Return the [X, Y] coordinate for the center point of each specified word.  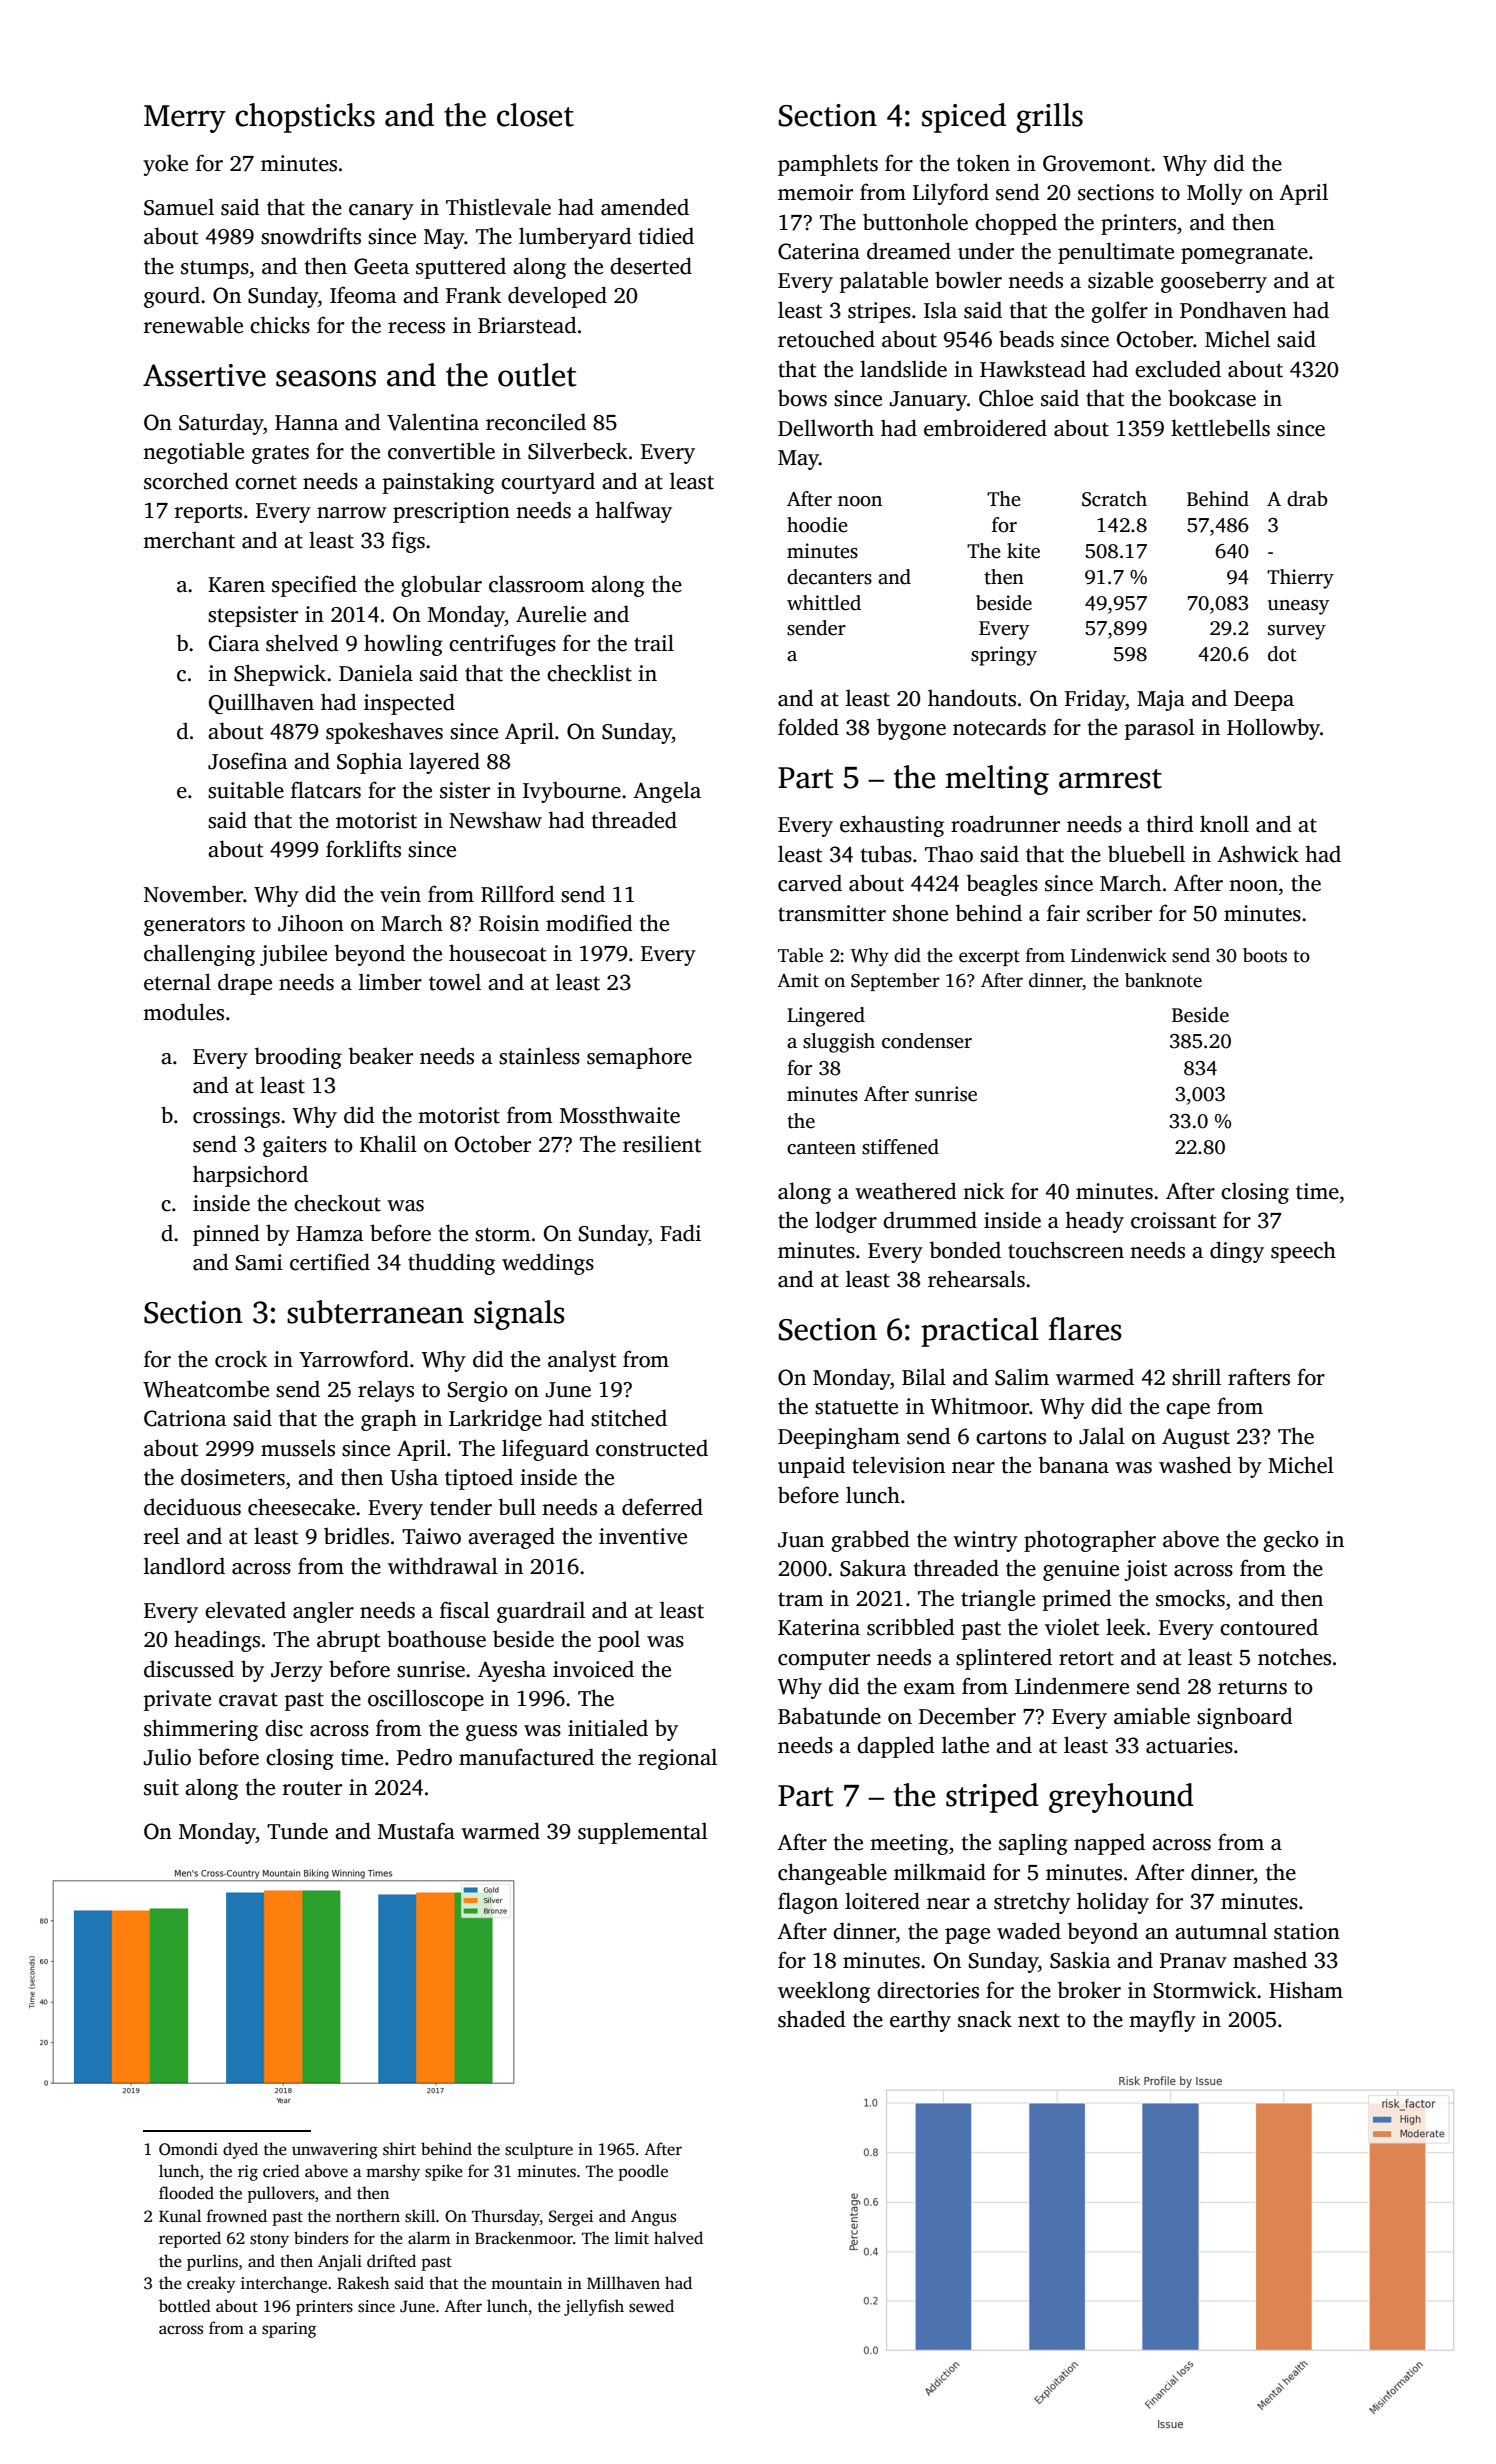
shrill [1196, 1377]
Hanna [307, 423]
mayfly [1162, 2021]
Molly [1215, 194]
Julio [167, 1757]
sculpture [539, 2150]
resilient [662, 1144]
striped [992, 1798]
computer [824, 1660]
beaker [381, 1056]
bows [802, 398]
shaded [812, 2019]
